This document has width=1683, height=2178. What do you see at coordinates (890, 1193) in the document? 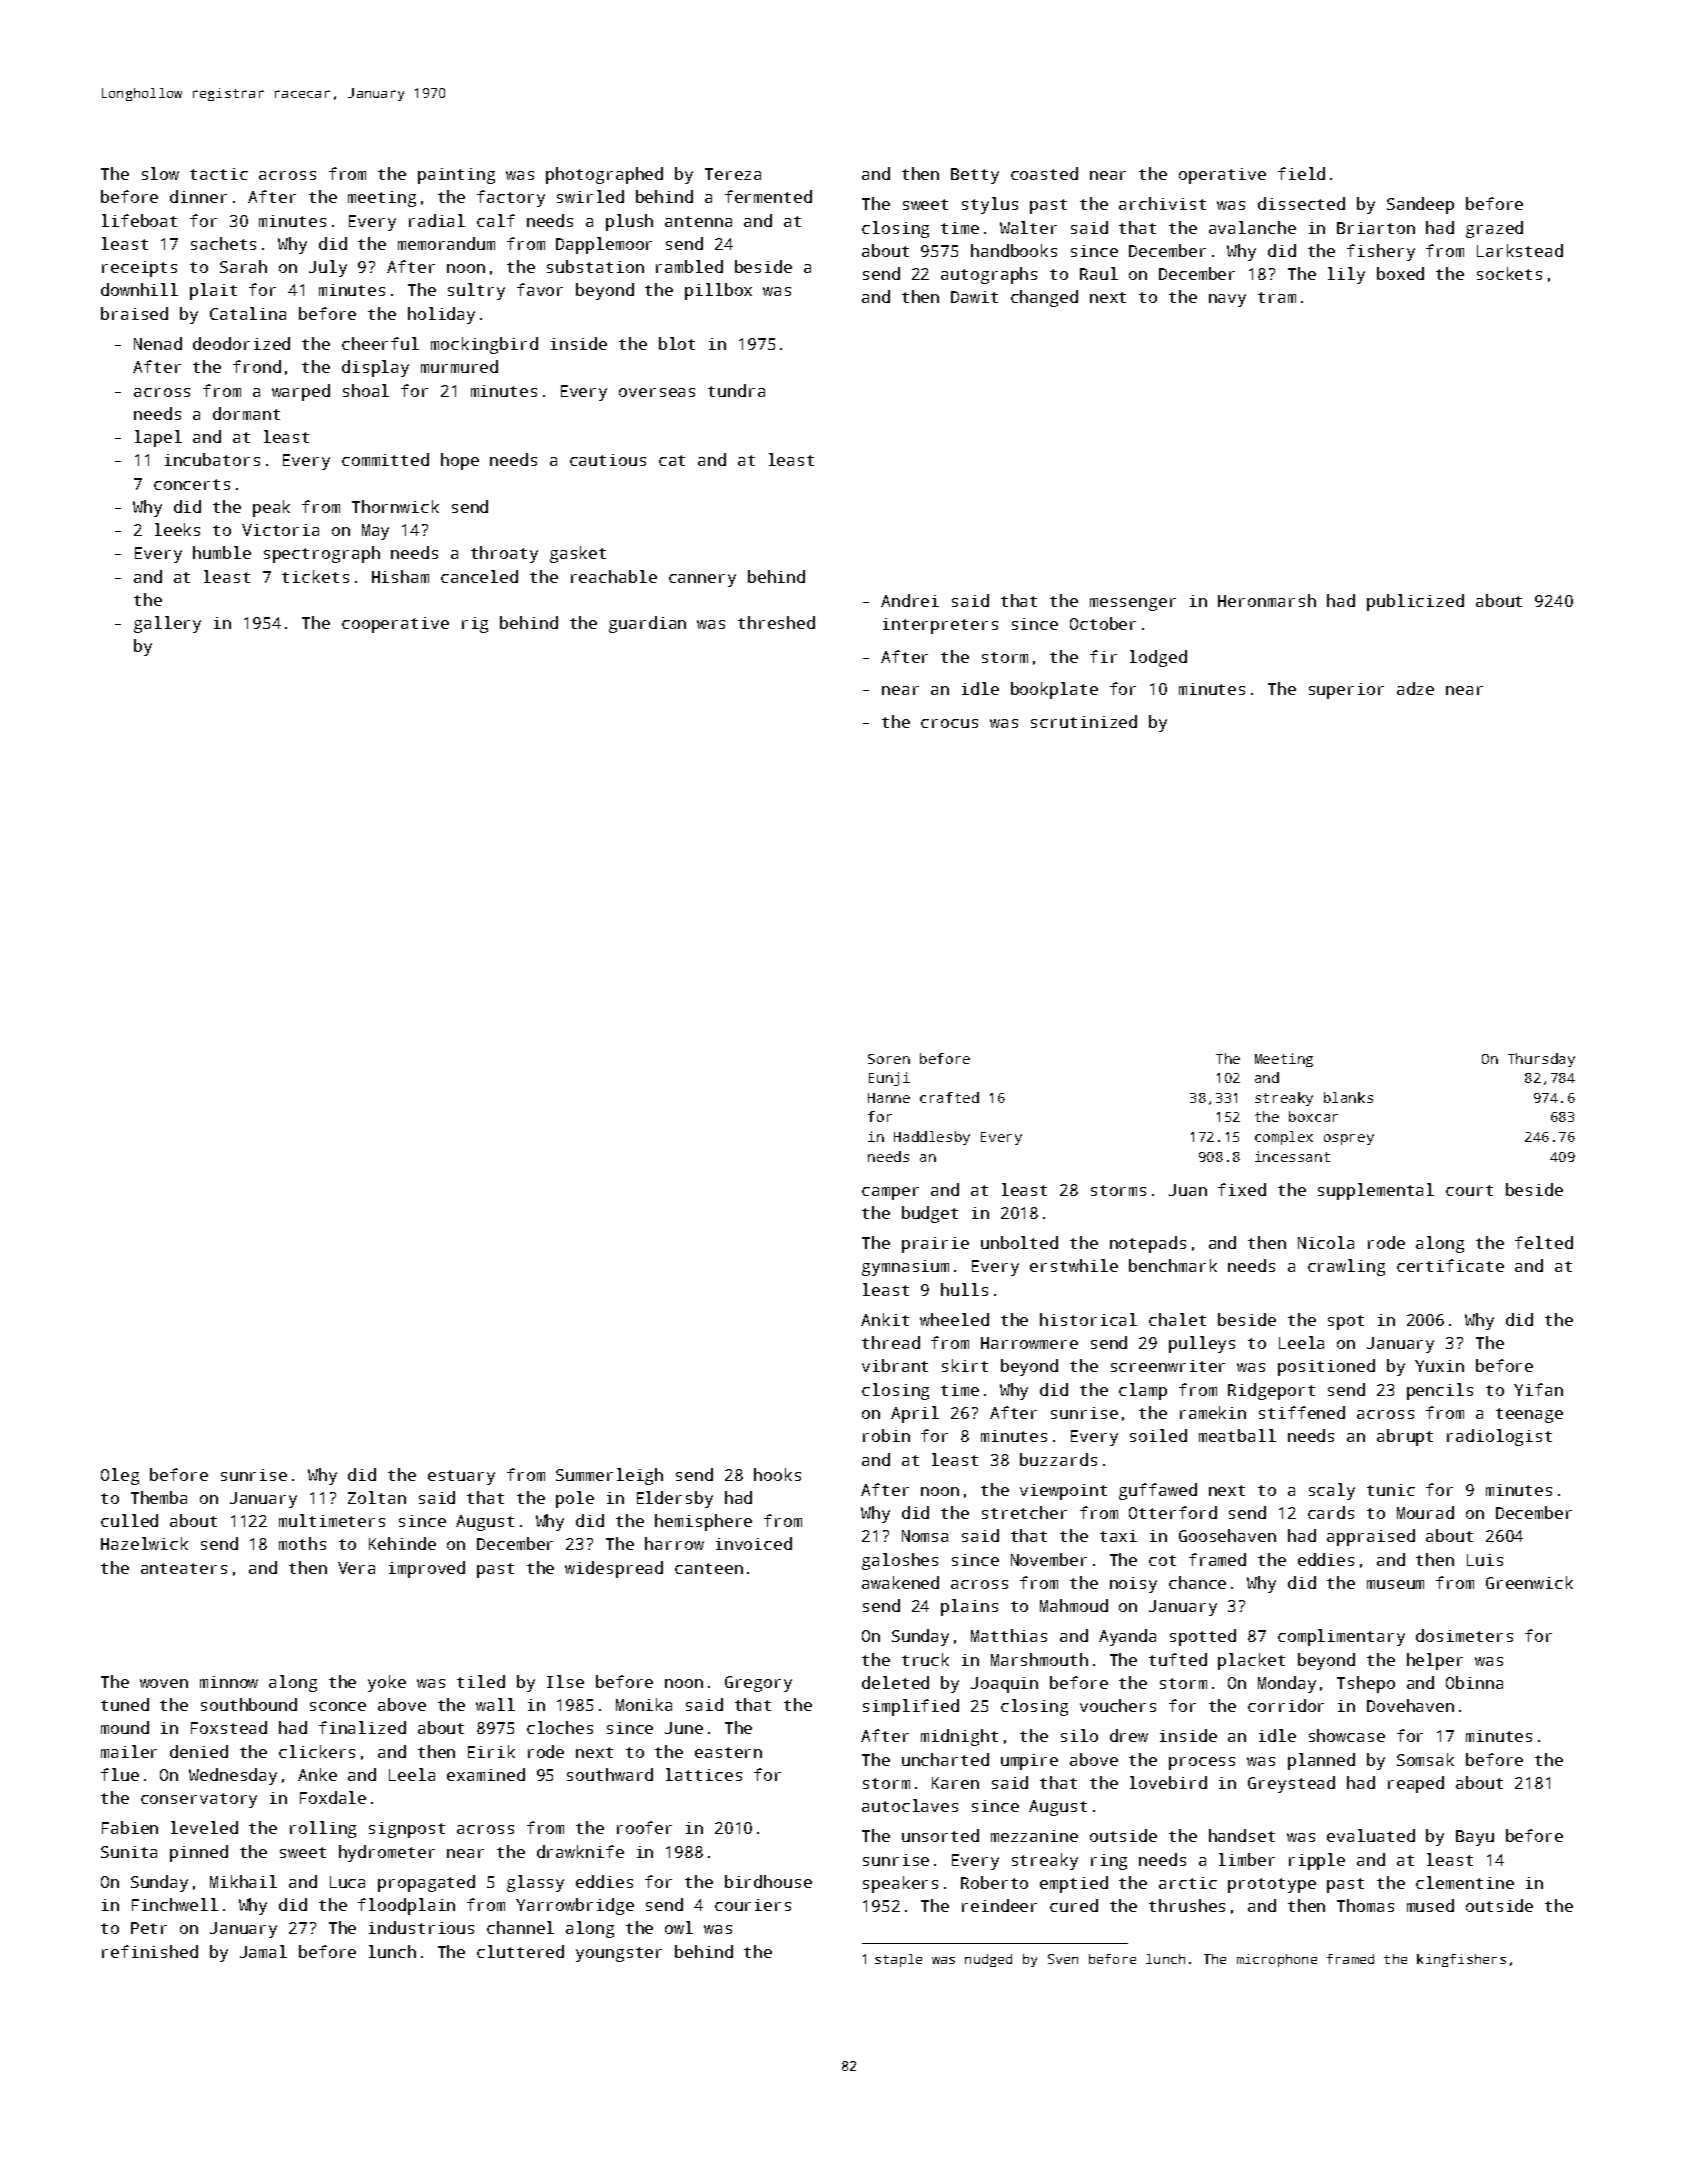
I see `camper` at bounding box center [890, 1193].
